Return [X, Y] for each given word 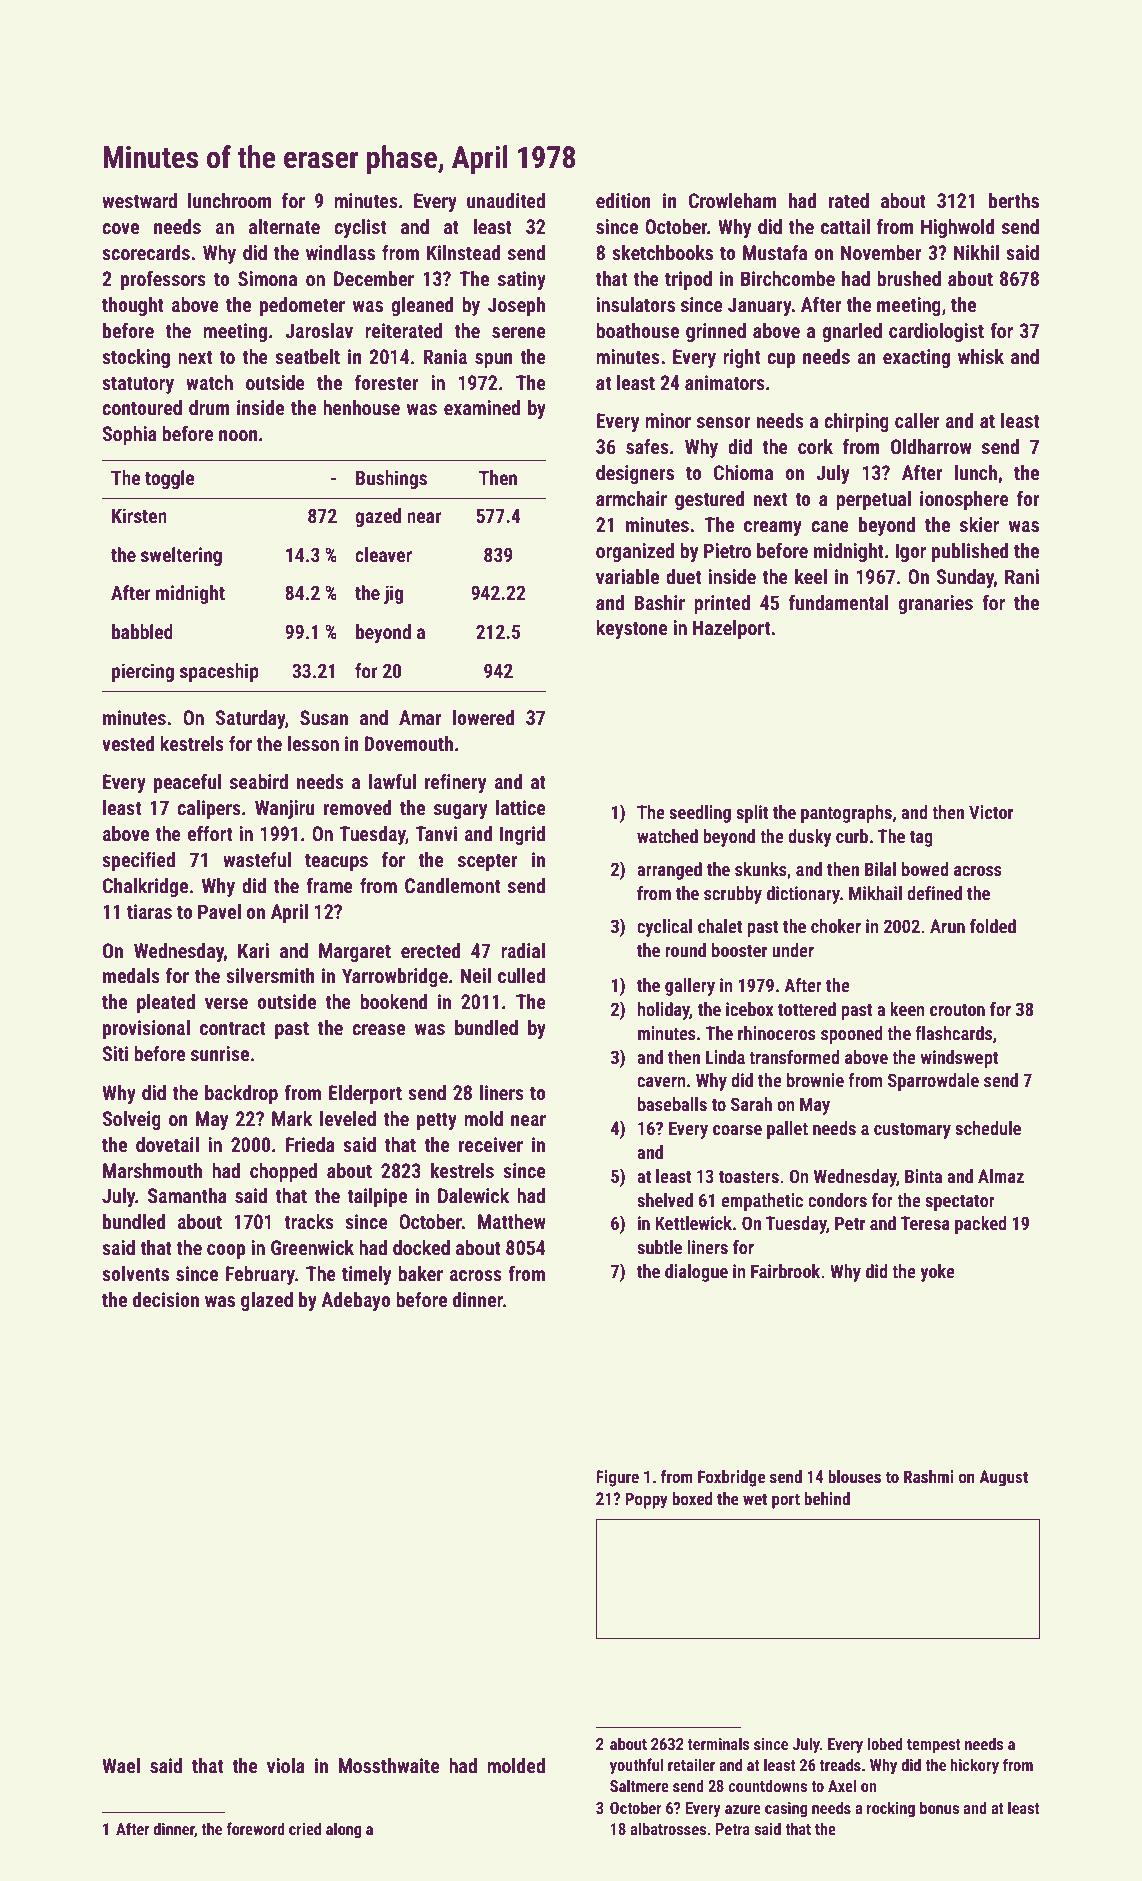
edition [623, 200]
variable [627, 576]
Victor [991, 812]
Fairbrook [785, 1271]
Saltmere [639, 1785]
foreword [255, 1828]
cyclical [664, 928]
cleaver [383, 554]
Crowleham [733, 200]
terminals [719, 1743]
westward [139, 200]
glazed [267, 1301]
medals [131, 975]
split [752, 814]
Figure [617, 1478]
